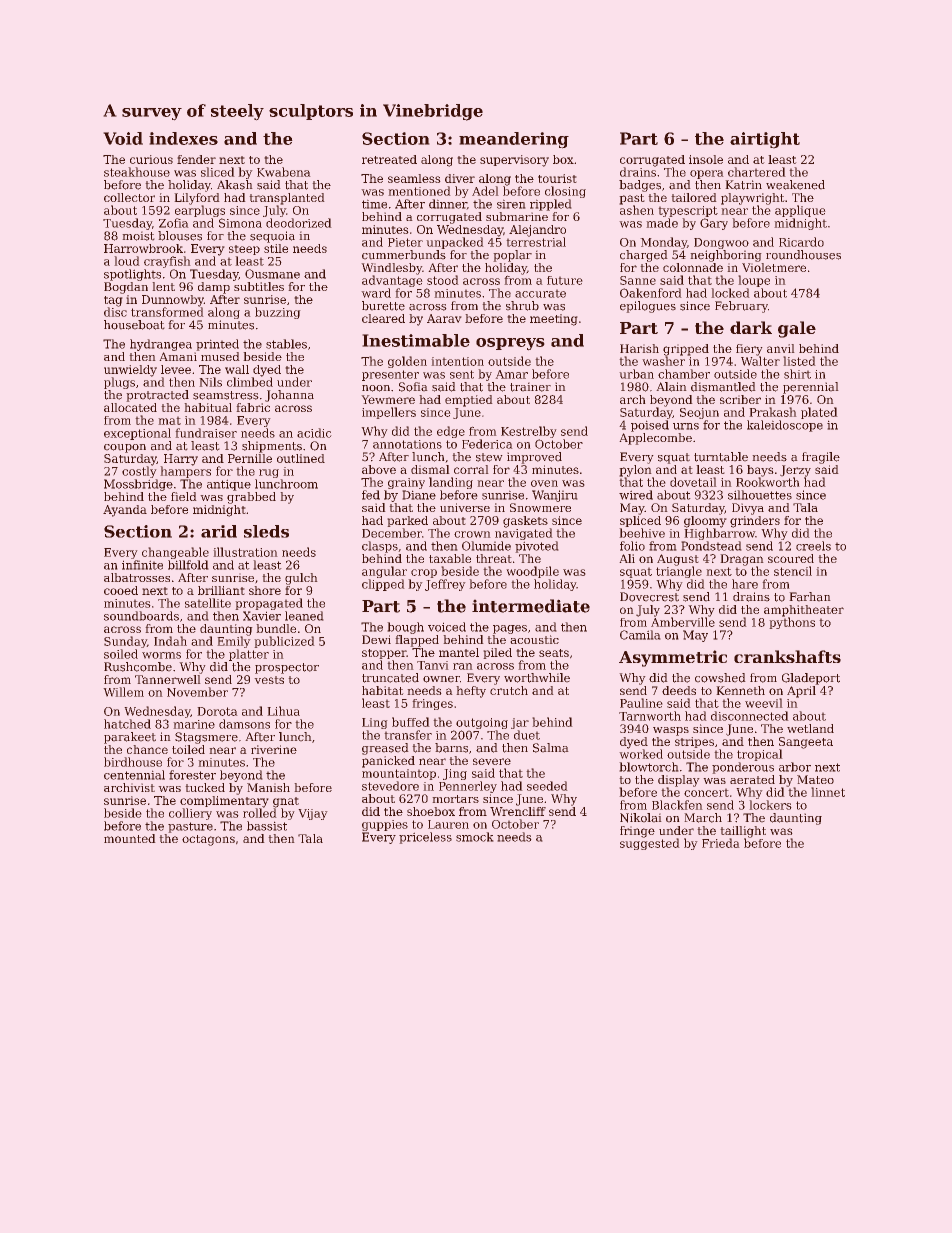 This screenshot has height=1233, width=952. What do you see at coordinates (744, 185) in the screenshot?
I see `Katrin` at bounding box center [744, 185].
